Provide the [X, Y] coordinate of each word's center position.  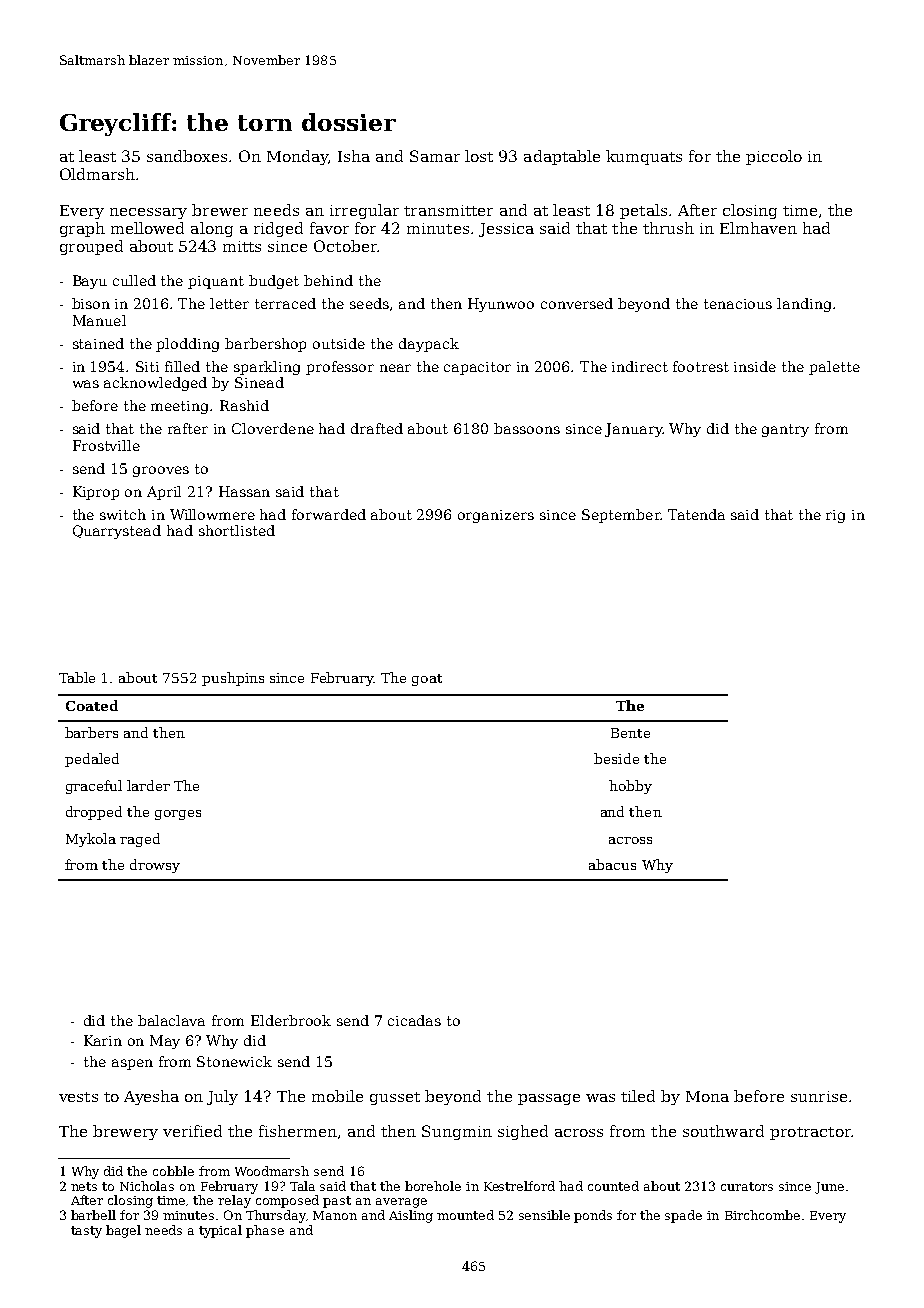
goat [427, 680]
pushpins [233, 679]
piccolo [774, 157]
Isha [354, 156]
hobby [630, 787]
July [222, 1097]
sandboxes [187, 156]
